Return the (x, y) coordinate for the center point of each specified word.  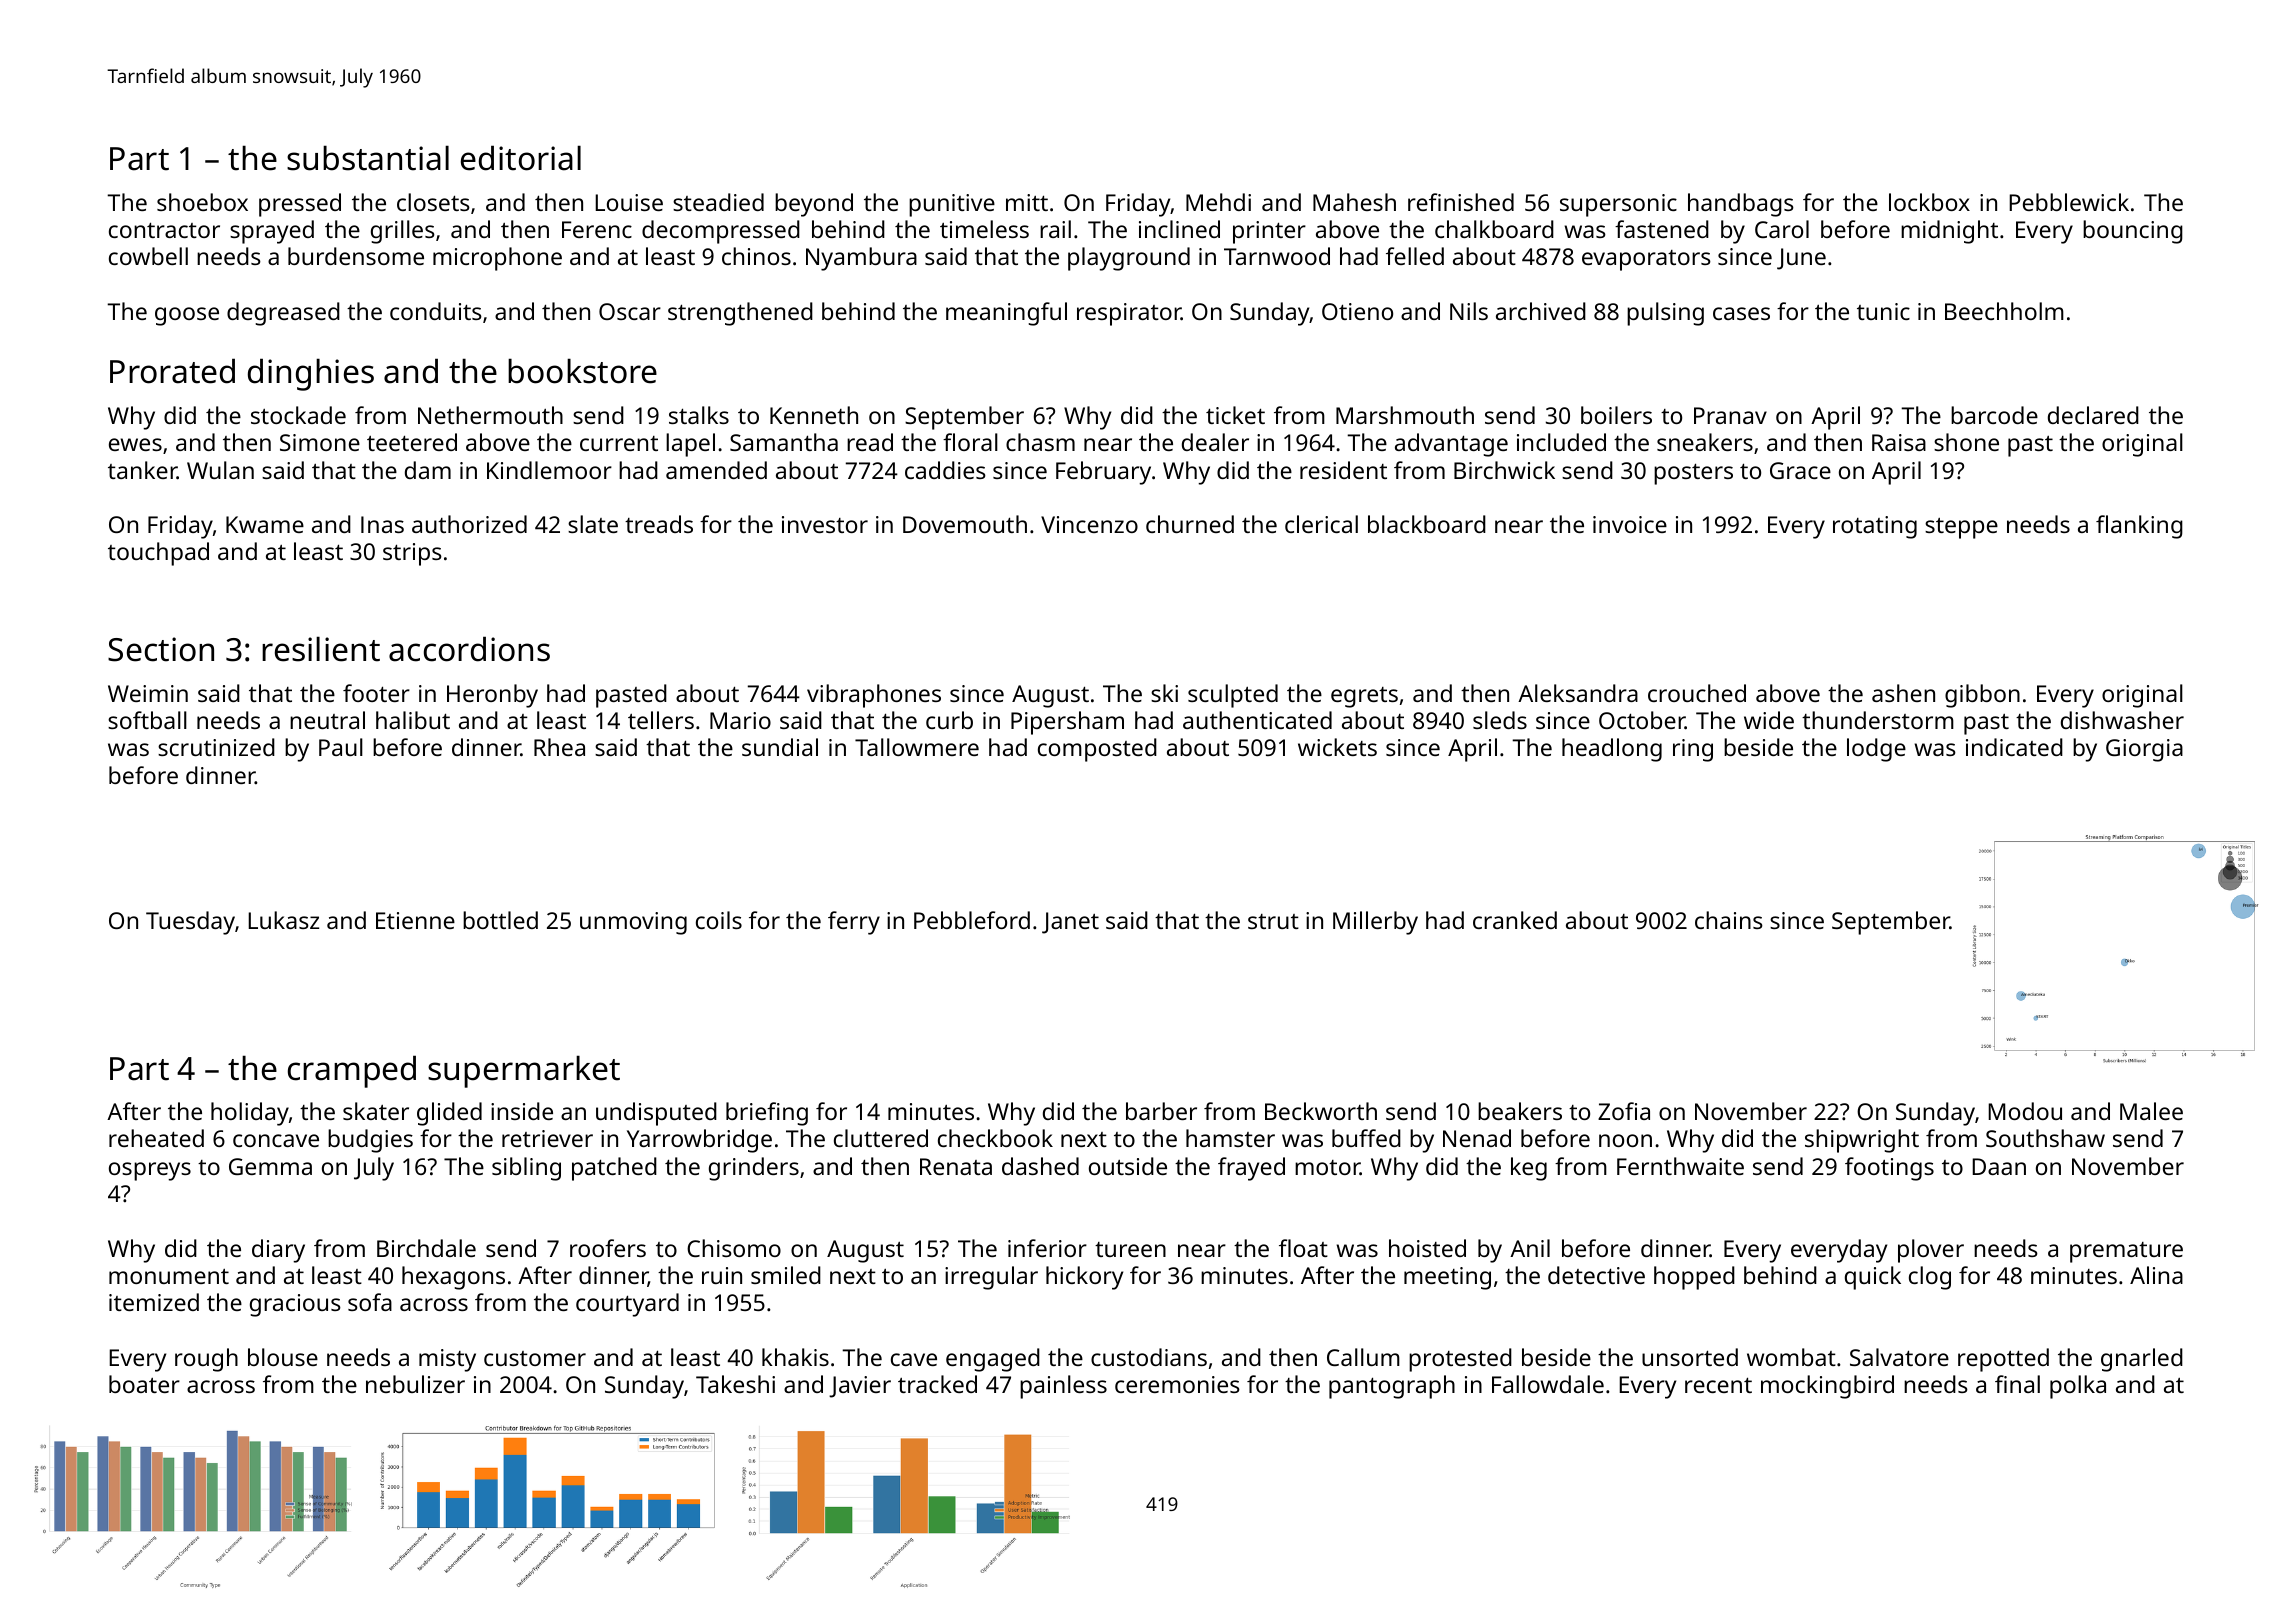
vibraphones (874, 696)
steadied (718, 202)
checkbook (995, 1138)
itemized (154, 1302)
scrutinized (216, 747)
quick (1873, 1278)
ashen (1903, 693)
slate (593, 524)
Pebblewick (2069, 202)
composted (1097, 750)
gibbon (1982, 696)
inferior (1047, 1248)
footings (1889, 1169)
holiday (250, 1114)
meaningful (1006, 314)
